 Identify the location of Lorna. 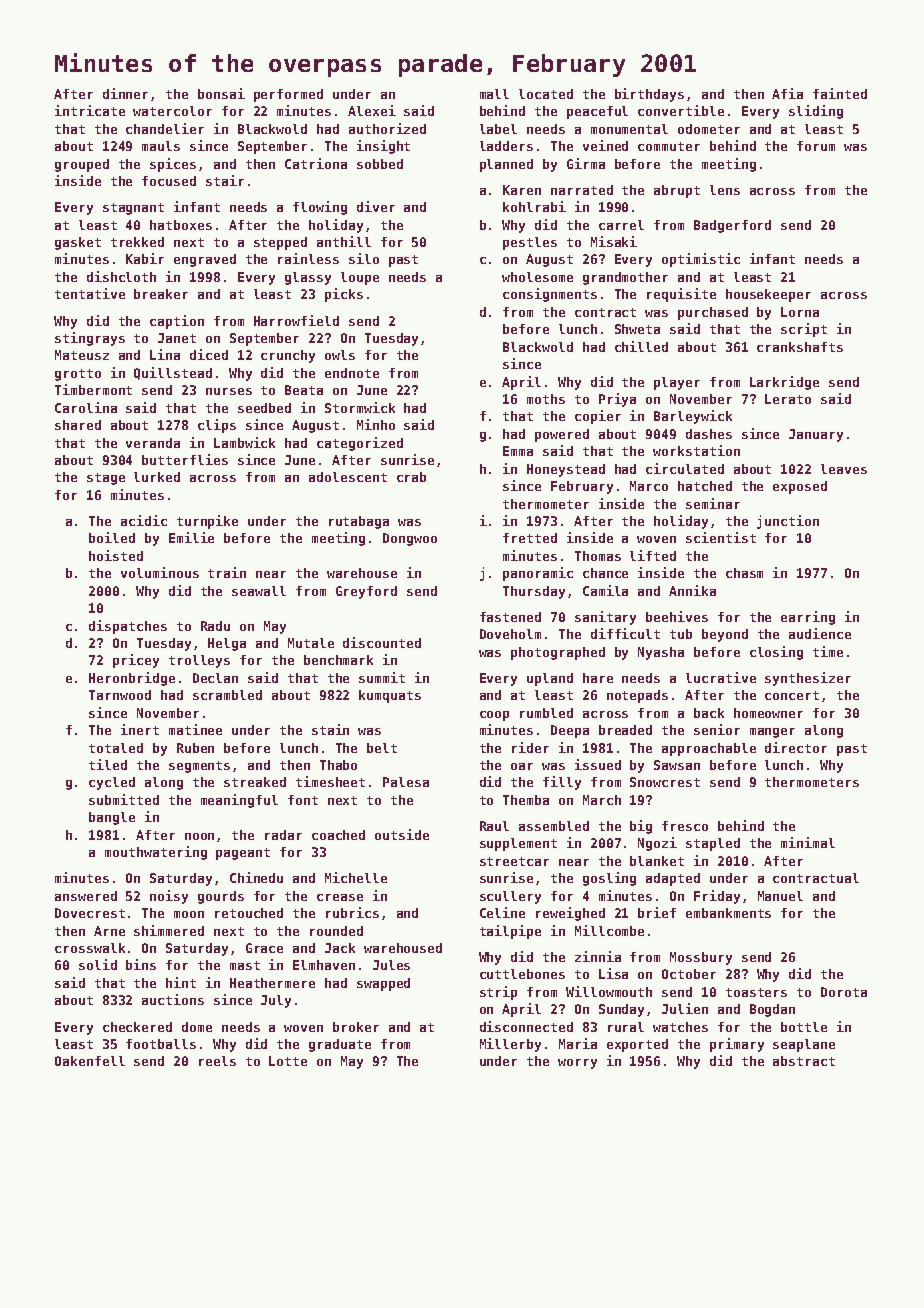
(800, 312).
